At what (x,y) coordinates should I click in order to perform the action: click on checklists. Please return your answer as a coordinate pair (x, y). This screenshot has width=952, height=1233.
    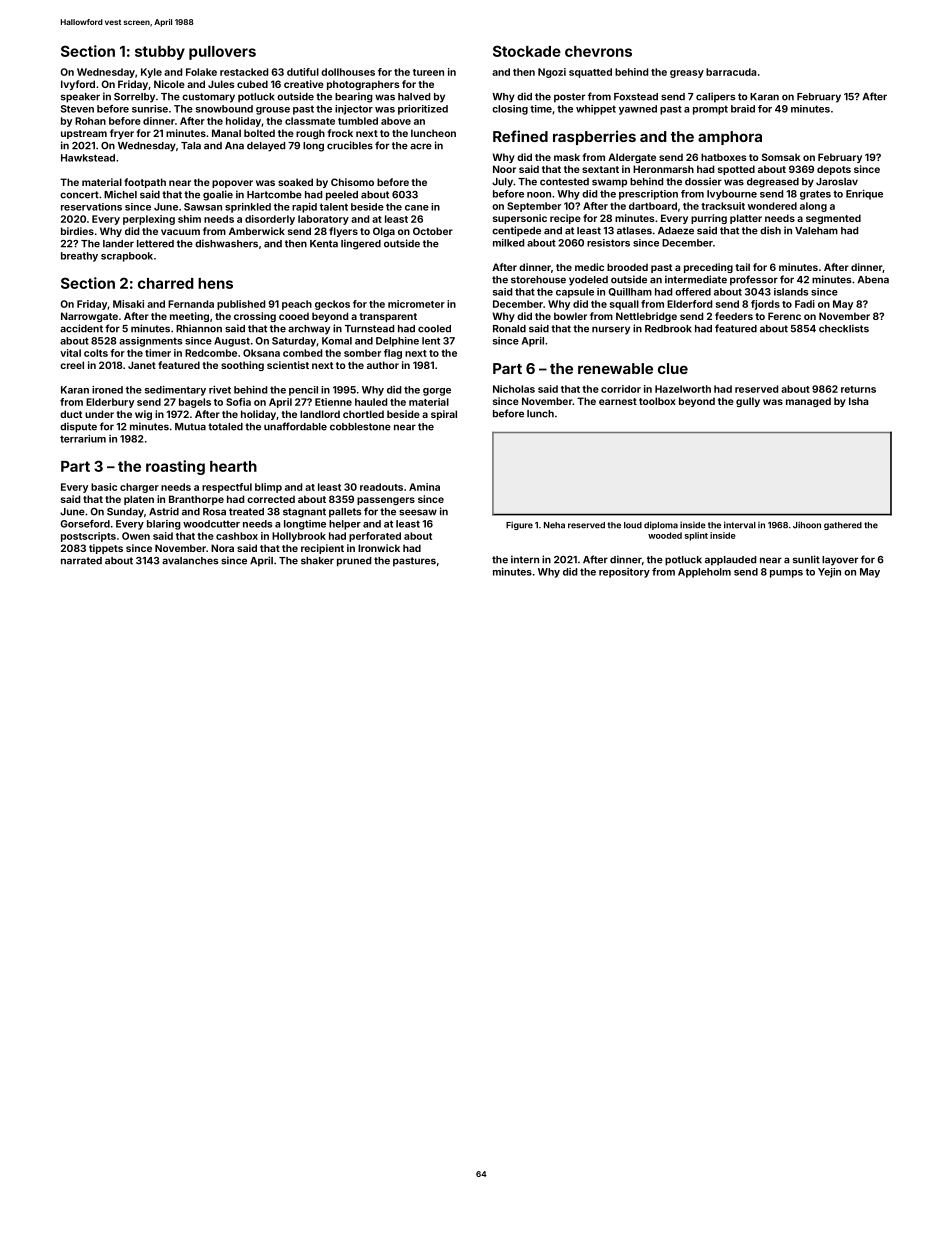
    Looking at the image, I should click on (844, 328).
